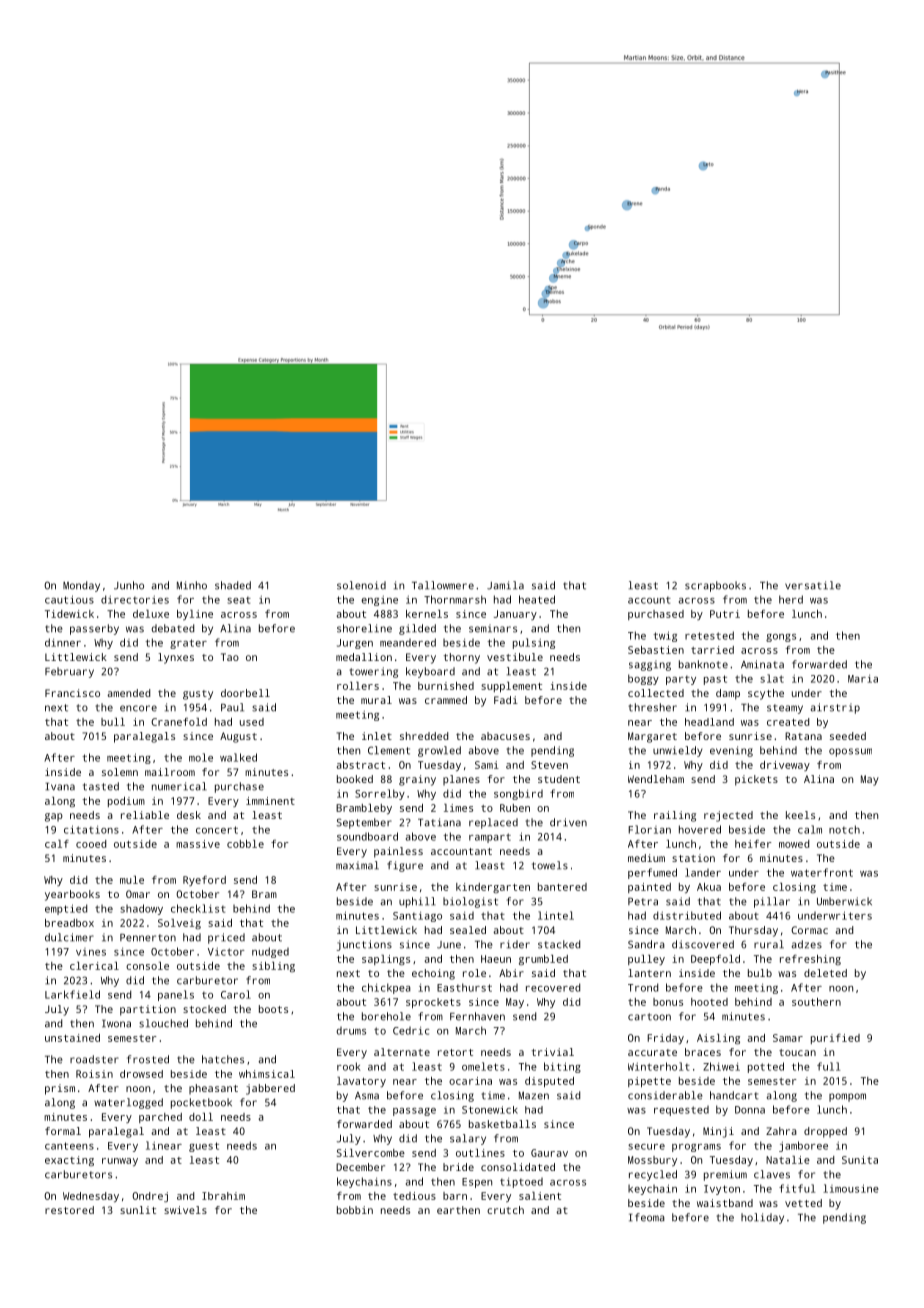 The height and width of the document is (1308, 924). I want to click on Ruben, so click(515, 808).
